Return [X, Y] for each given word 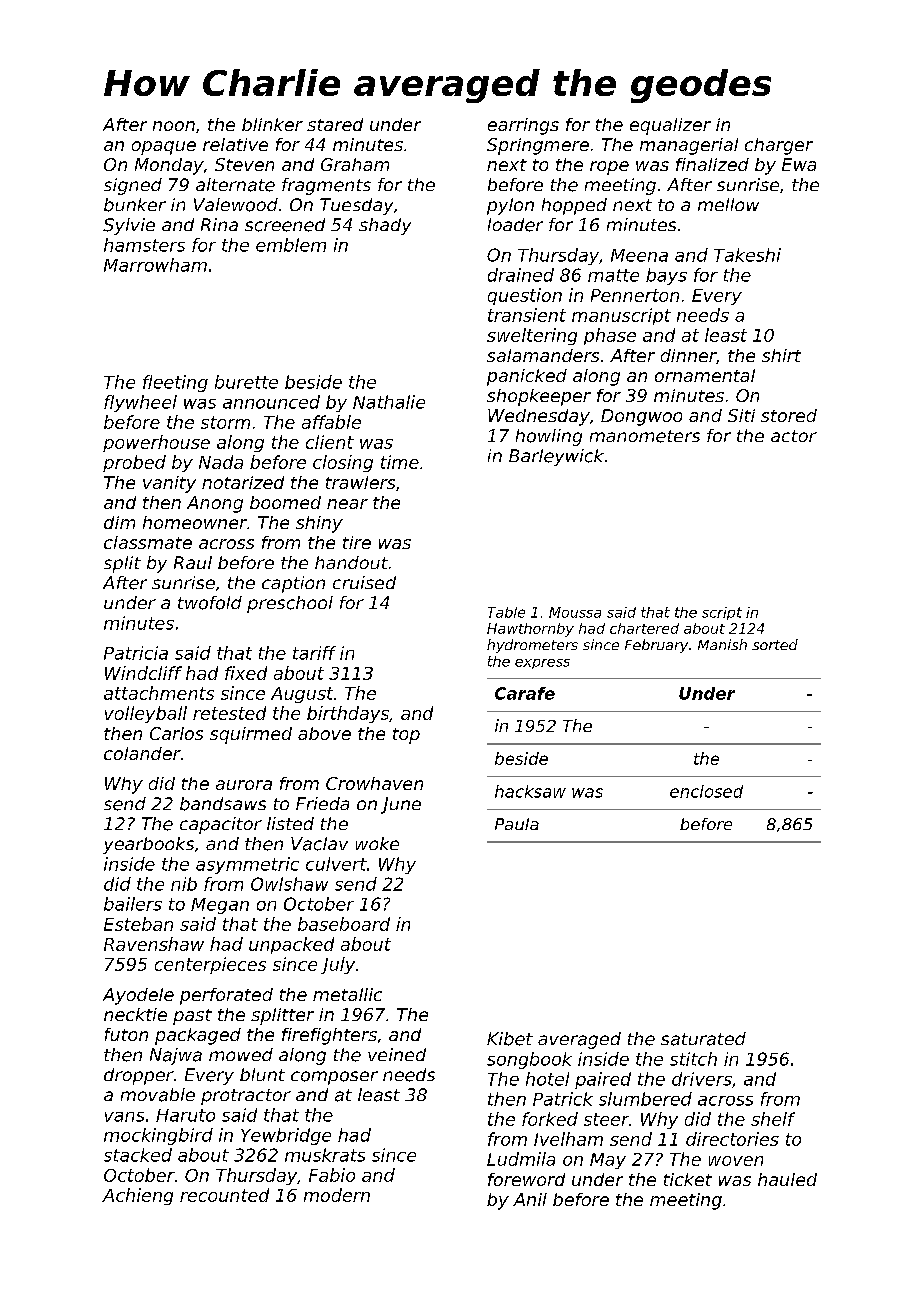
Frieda [322, 803]
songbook [529, 1060]
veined [397, 1054]
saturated [703, 1039]
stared [335, 124]
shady [385, 226]
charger [779, 146]
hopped [574, 206]
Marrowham [155, 265]
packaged [198, 1036]
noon [174, 126]
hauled [787, 1179]
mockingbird [158, 1136]
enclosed [706, 791]
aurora [244, 785]
